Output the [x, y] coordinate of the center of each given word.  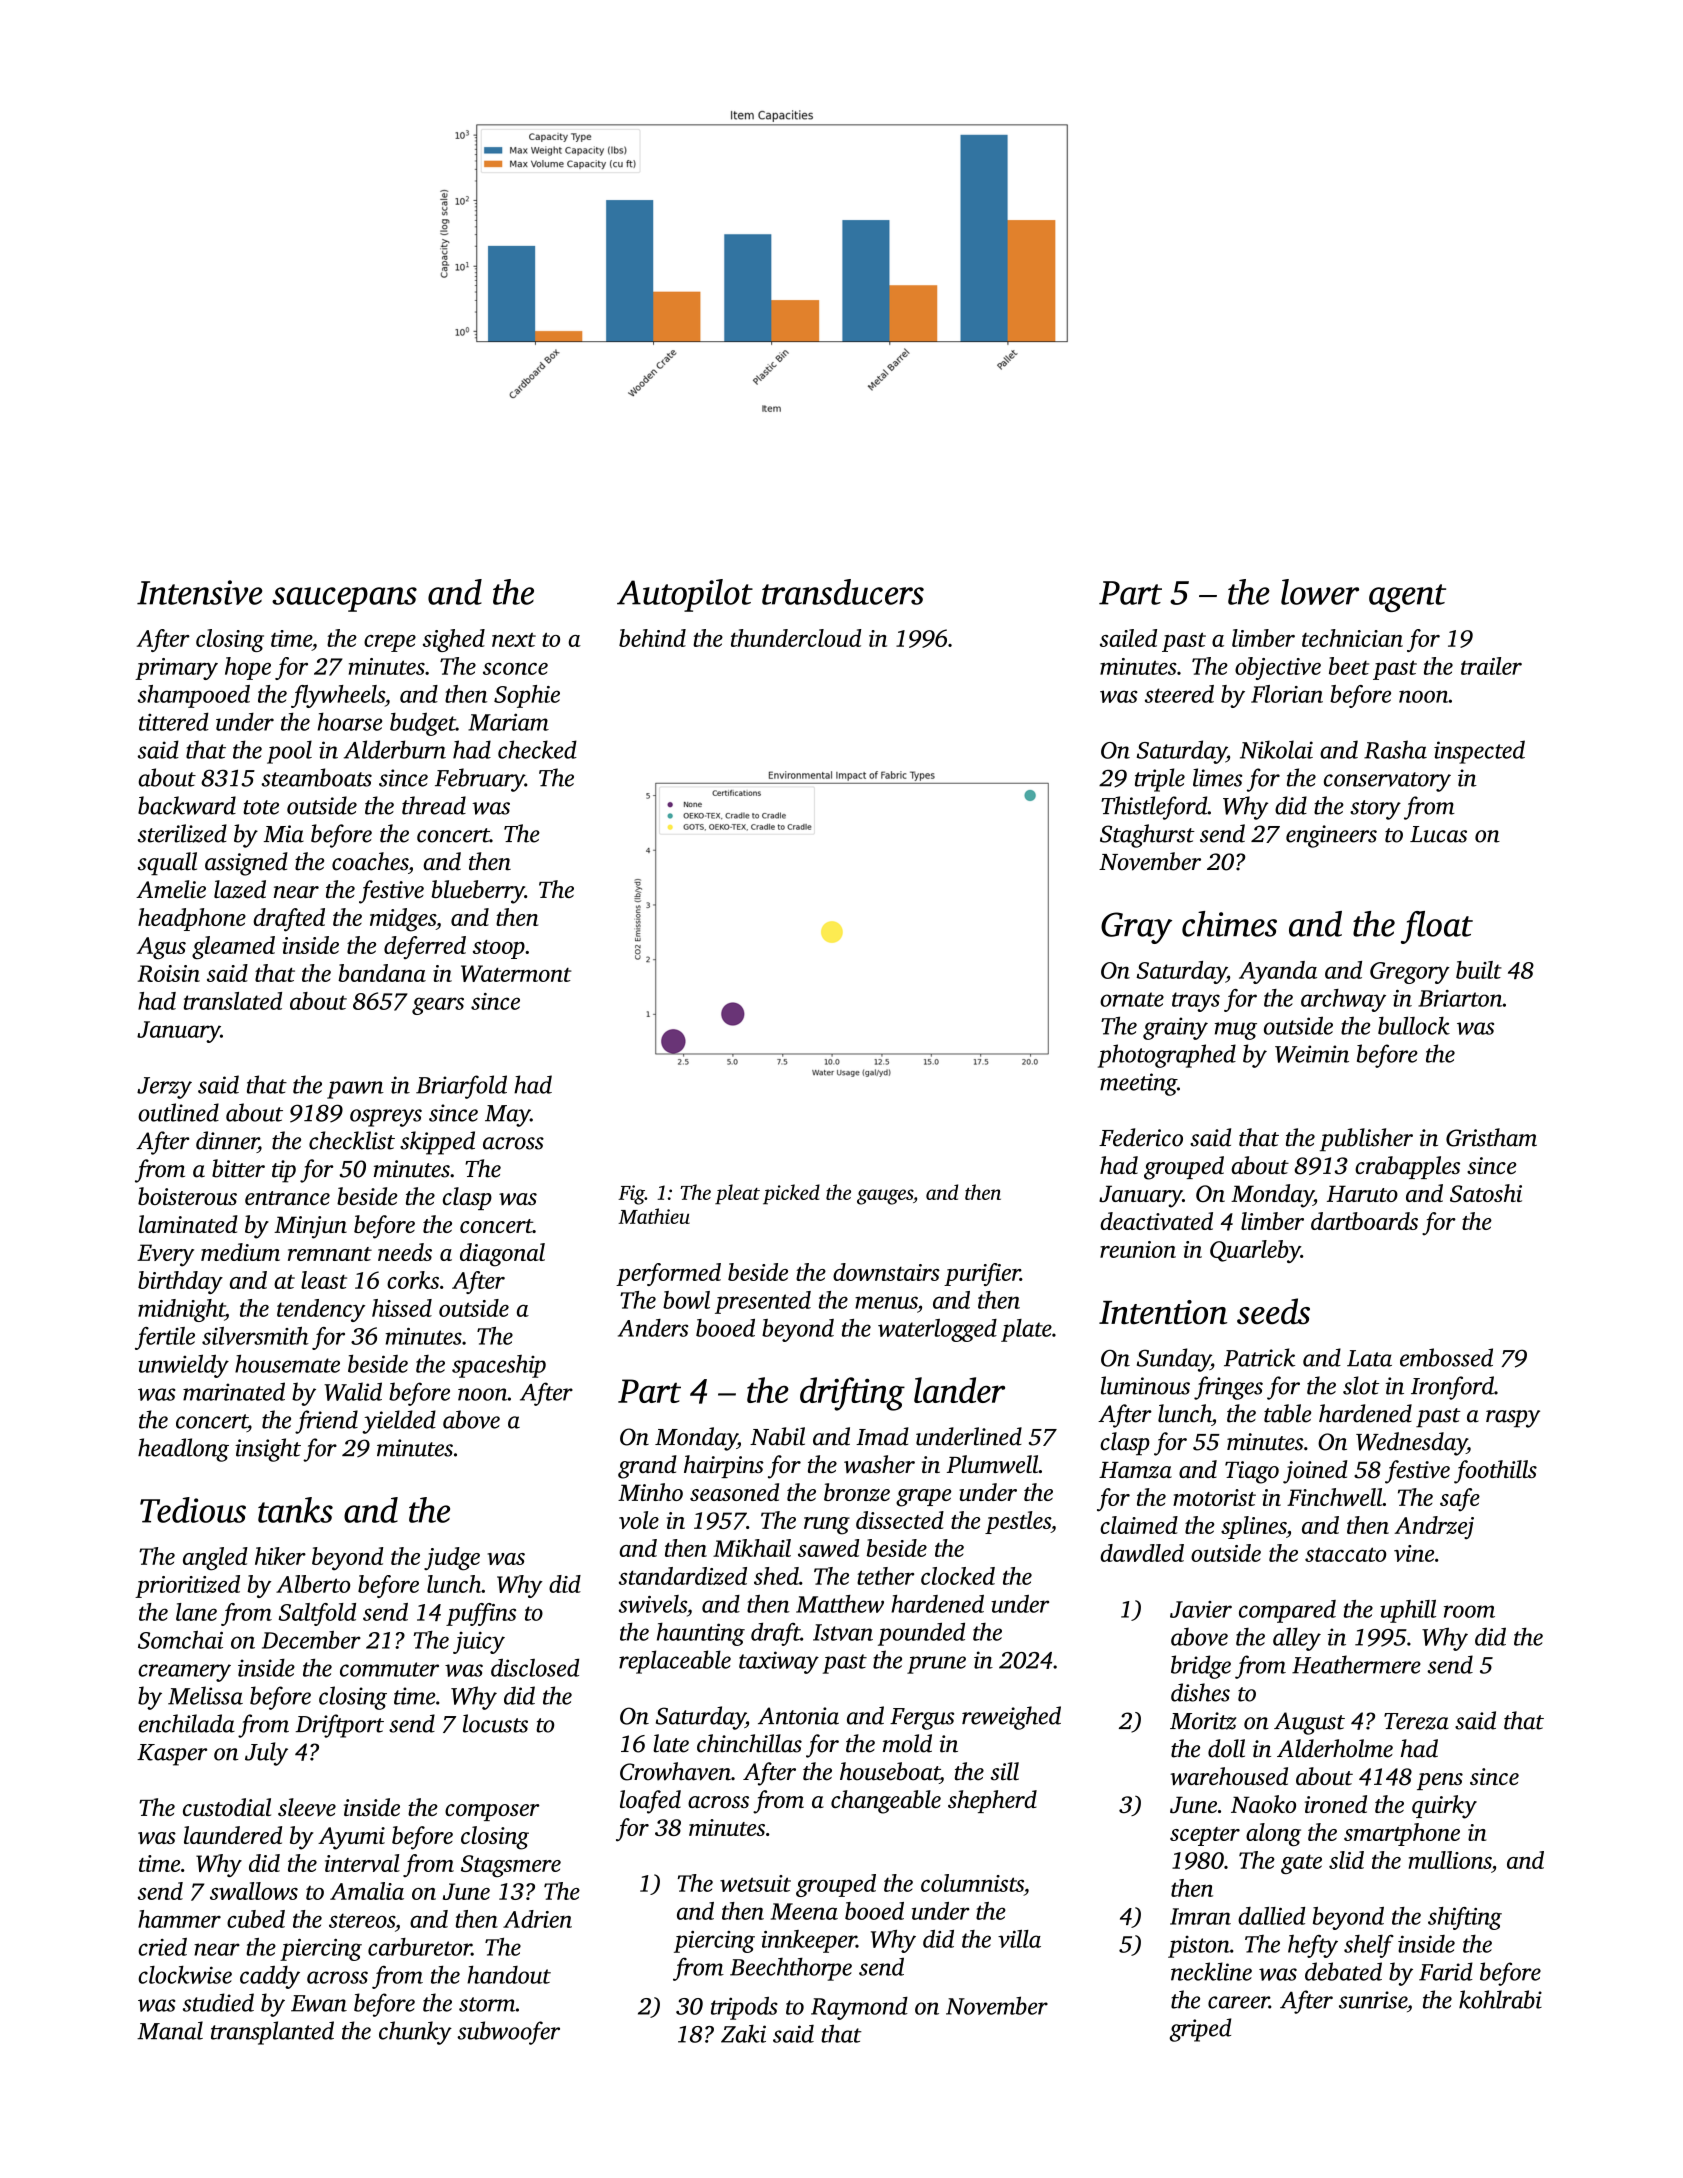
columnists [972, 1883]
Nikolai [1276, 749]
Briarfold [461, 1087]
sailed [1128, 638]
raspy [1513, 1419]
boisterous [187, 1196]
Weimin [1312, 1054]
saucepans [344, 599]
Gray [1136, 928]
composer [492, 1812]
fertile [165, 1338]
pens [1440, 1781]
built [1479, 970]
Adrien [537, 1919]
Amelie [171, 889]
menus [886, 1302]
